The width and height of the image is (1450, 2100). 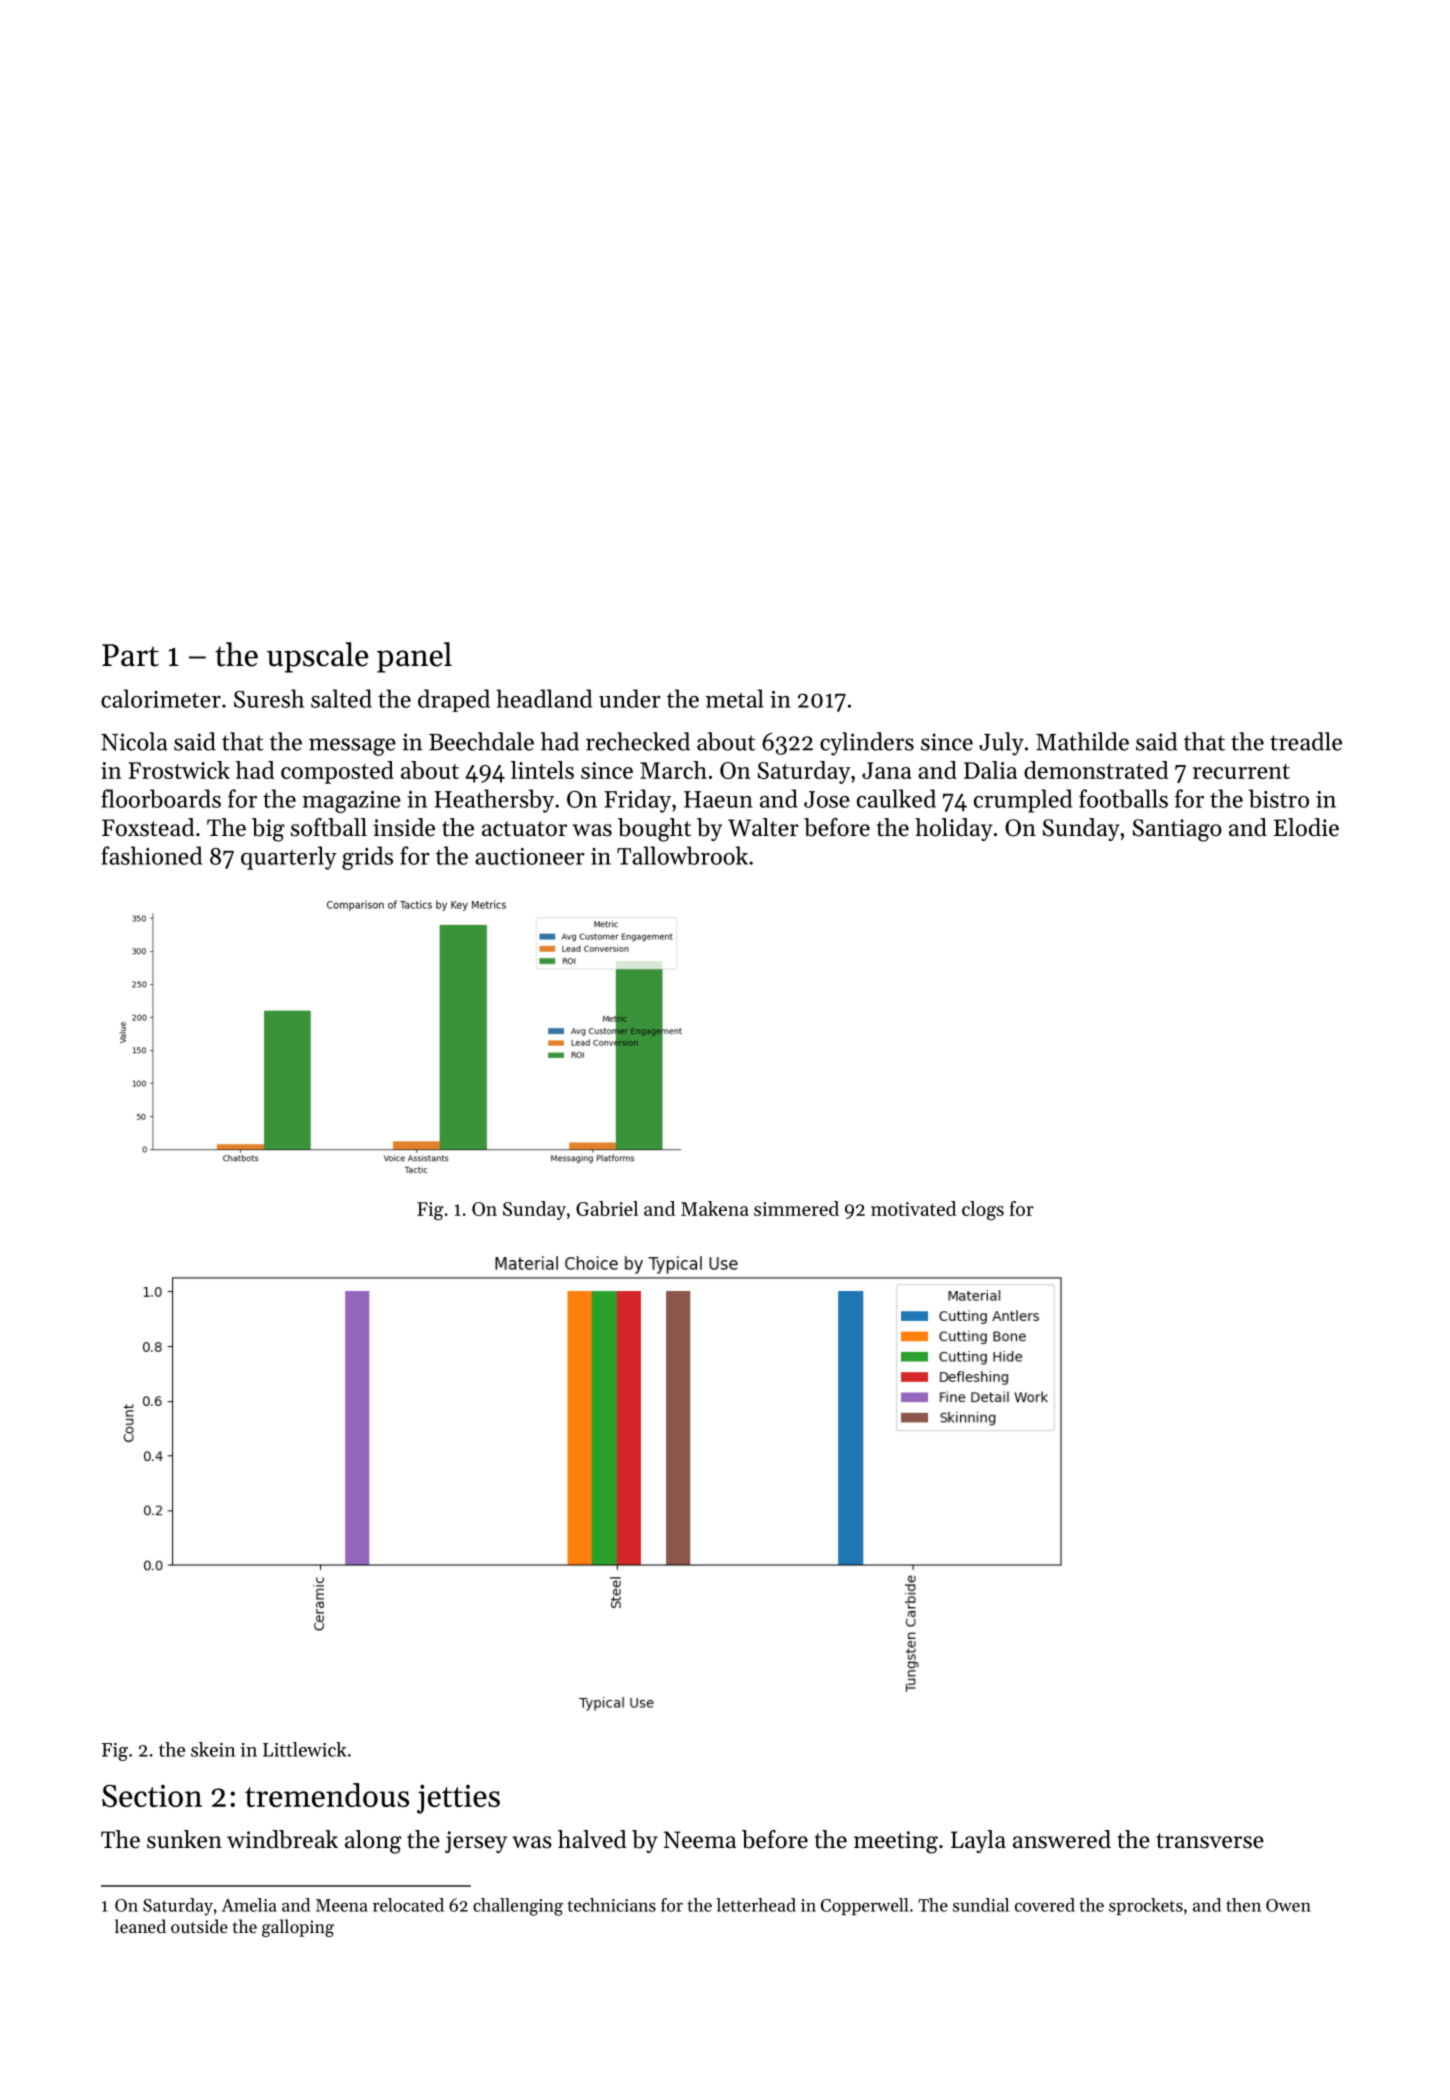 What do you see at coordinates (179, 770) in the image?
I see `Frostwick` at bounding box center [179, 770].
